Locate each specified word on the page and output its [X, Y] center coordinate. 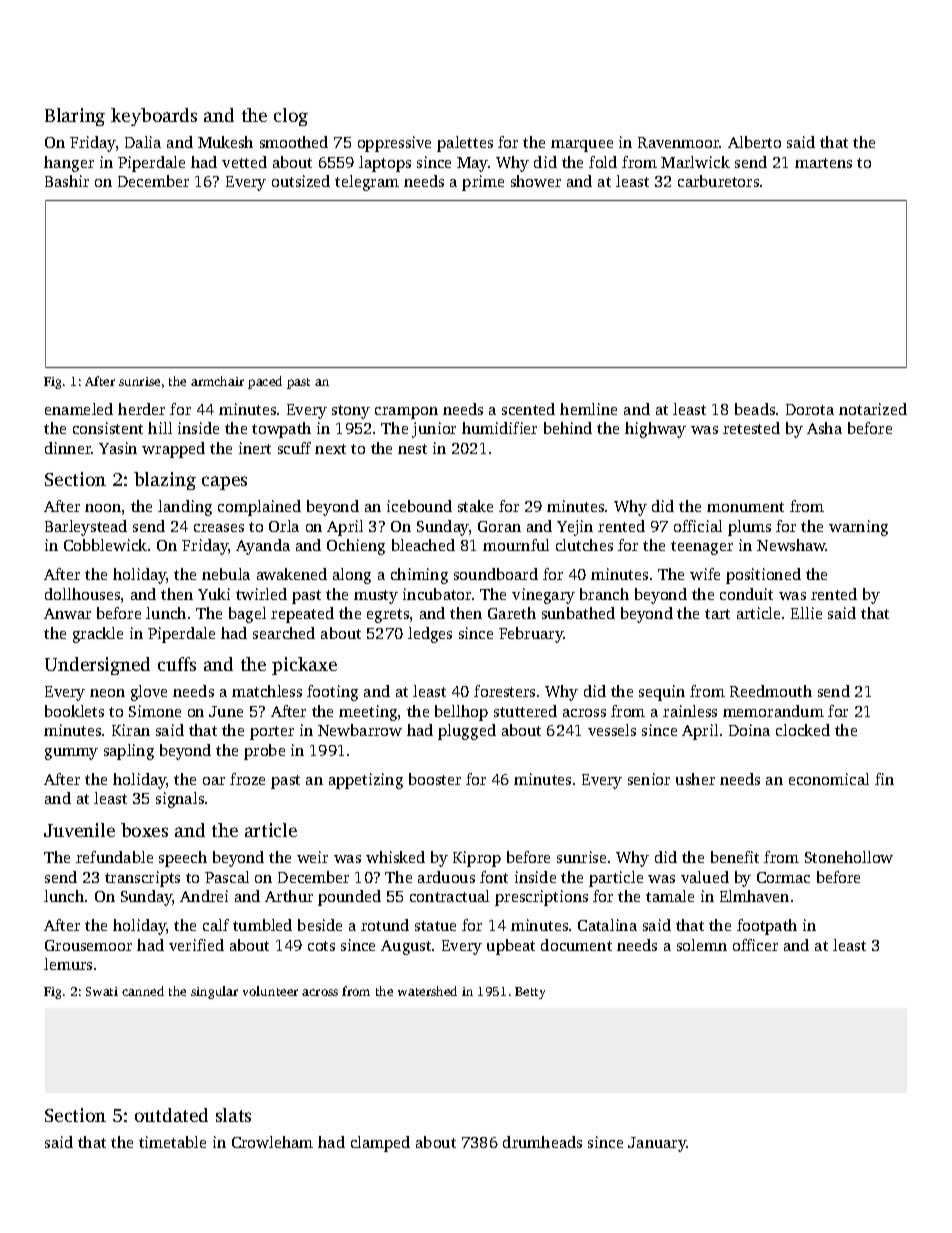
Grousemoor [88, 945]
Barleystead [86, 528]
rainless [690, 711]
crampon [406, 413]
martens [823, 163]
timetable [172, 1142]
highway [655, 430]
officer [755, 945]
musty [376, 597]
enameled [79, 409]
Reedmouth [771, 691]
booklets [74, 711]
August [406, 947]
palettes [465, 144]
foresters [504, 691]
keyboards [154, 117]
